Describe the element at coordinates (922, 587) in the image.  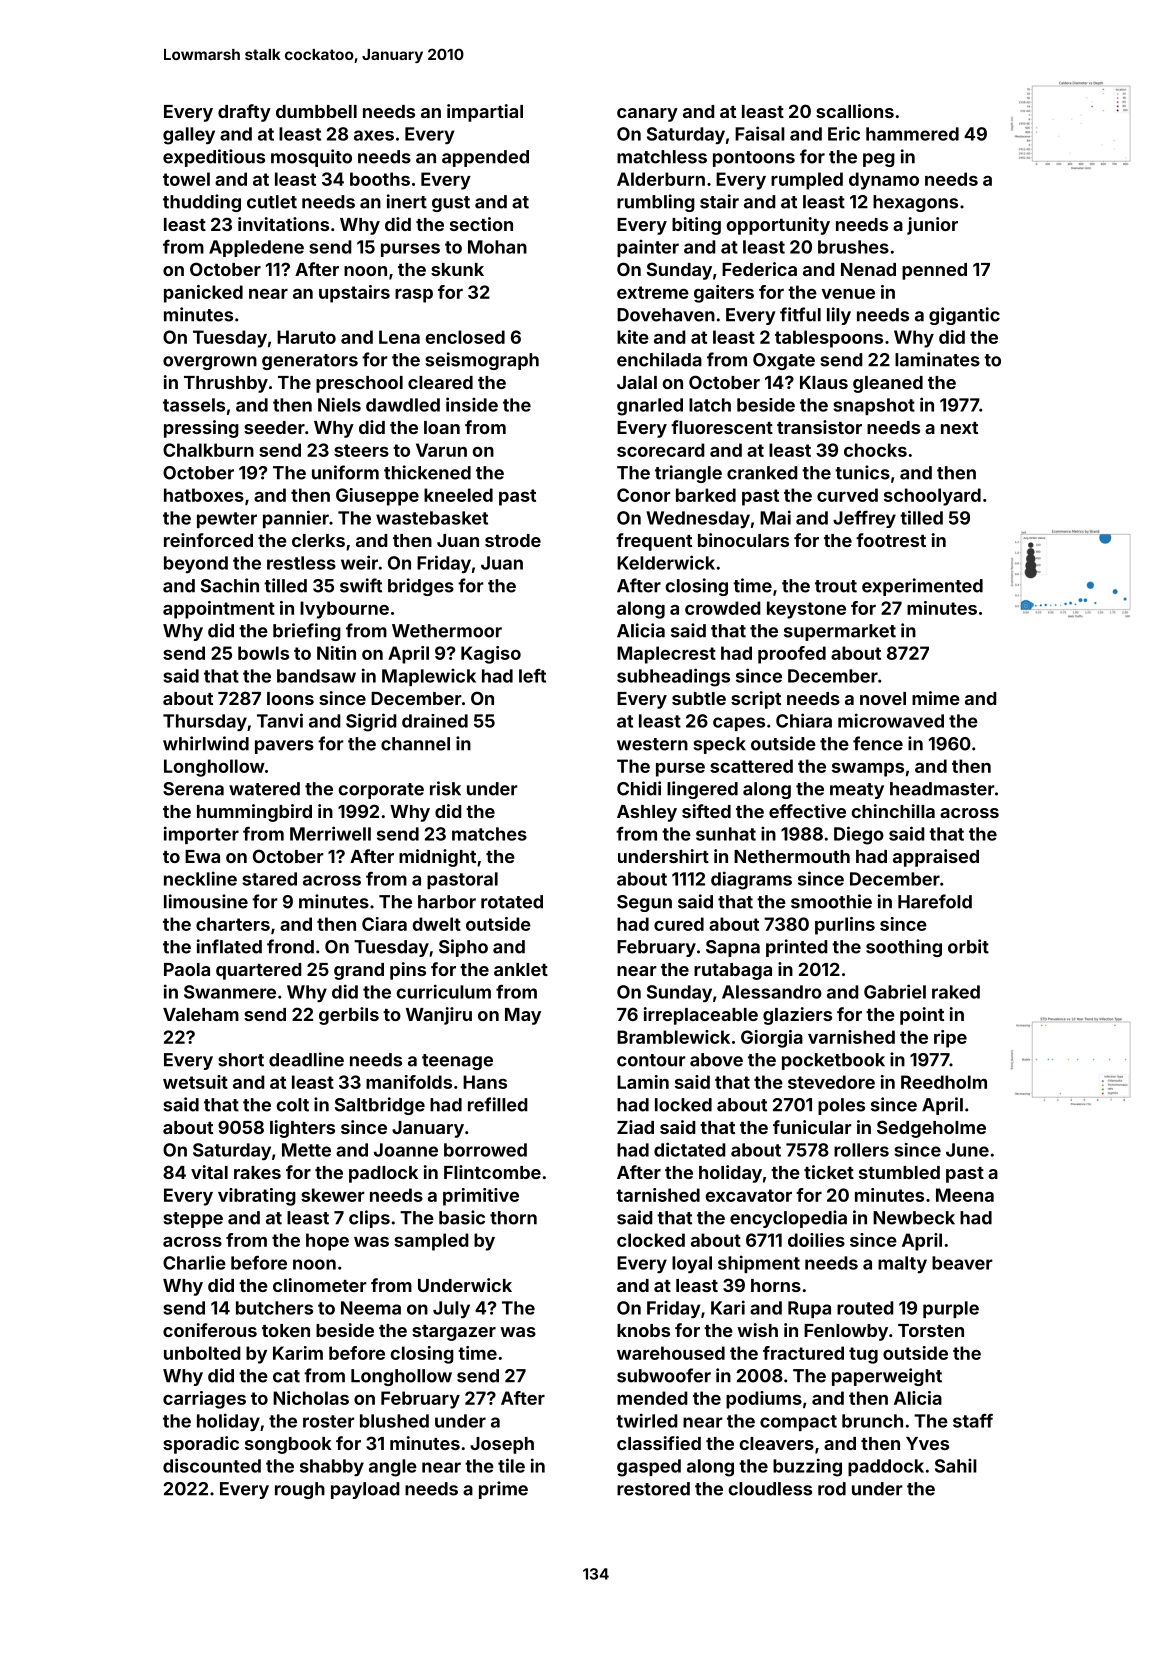
I see `experimented` at that location.
